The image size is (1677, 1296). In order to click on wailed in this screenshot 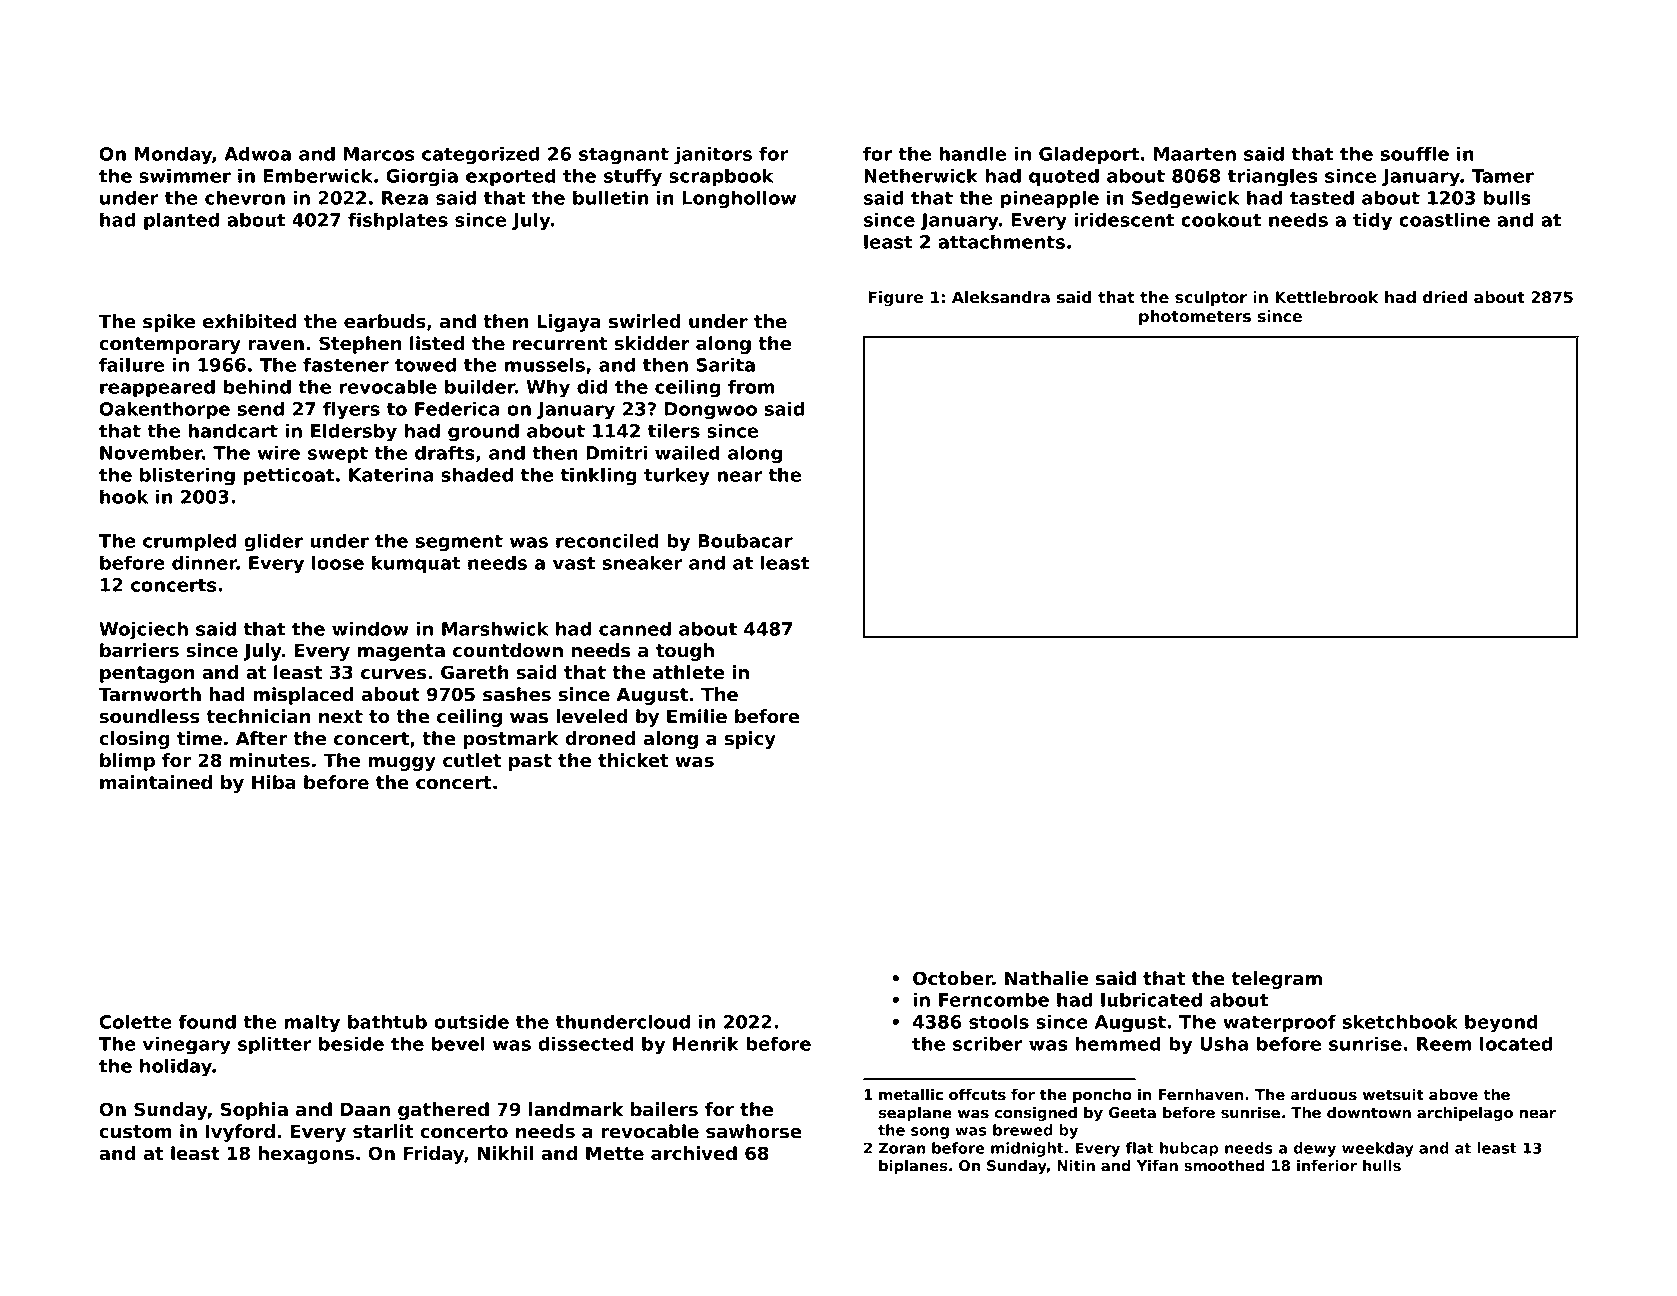, I will do `click(687, 452)`.
